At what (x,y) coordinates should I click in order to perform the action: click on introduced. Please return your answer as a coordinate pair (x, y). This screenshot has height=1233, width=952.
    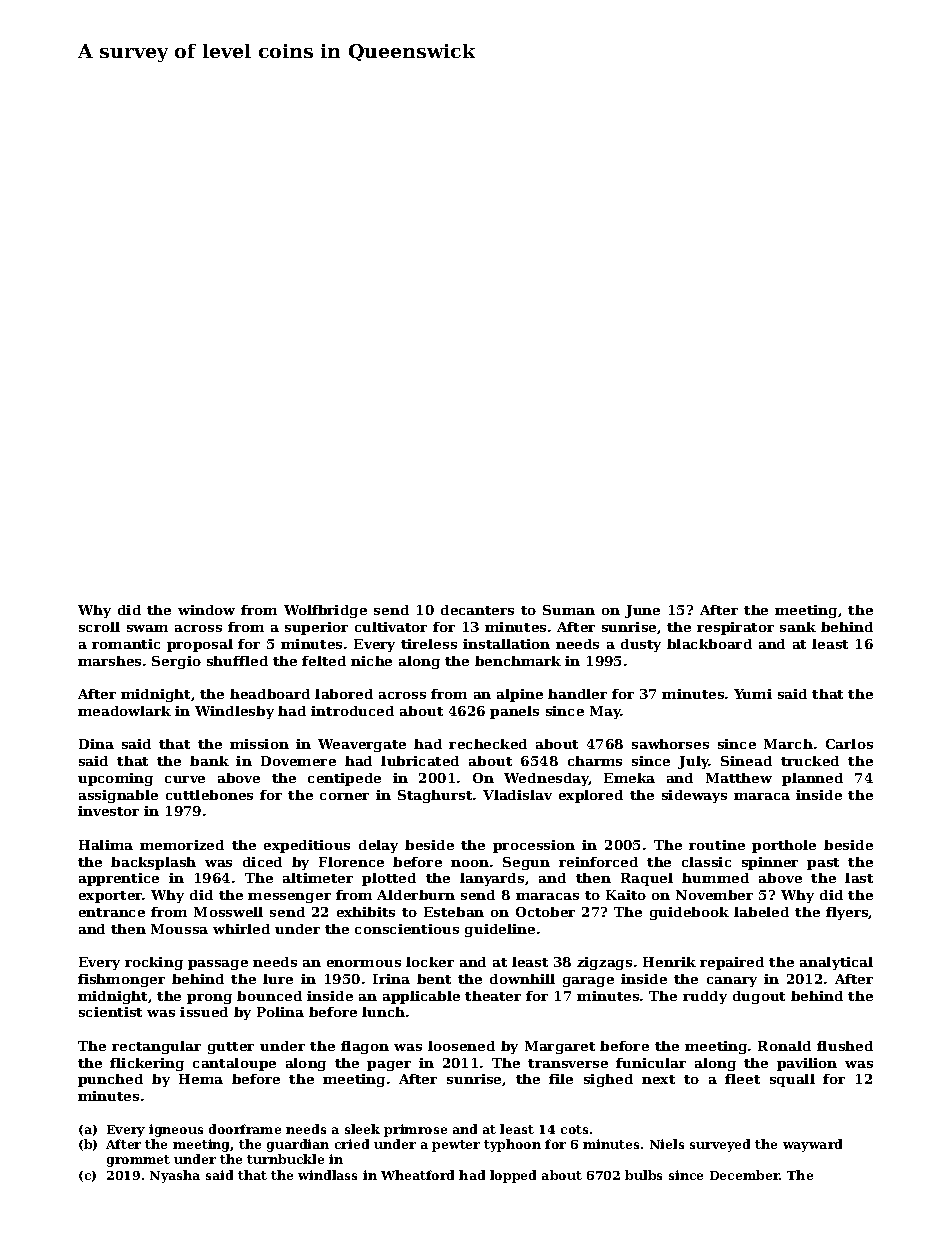
    Looking at the image, I should click on (352, 711).
